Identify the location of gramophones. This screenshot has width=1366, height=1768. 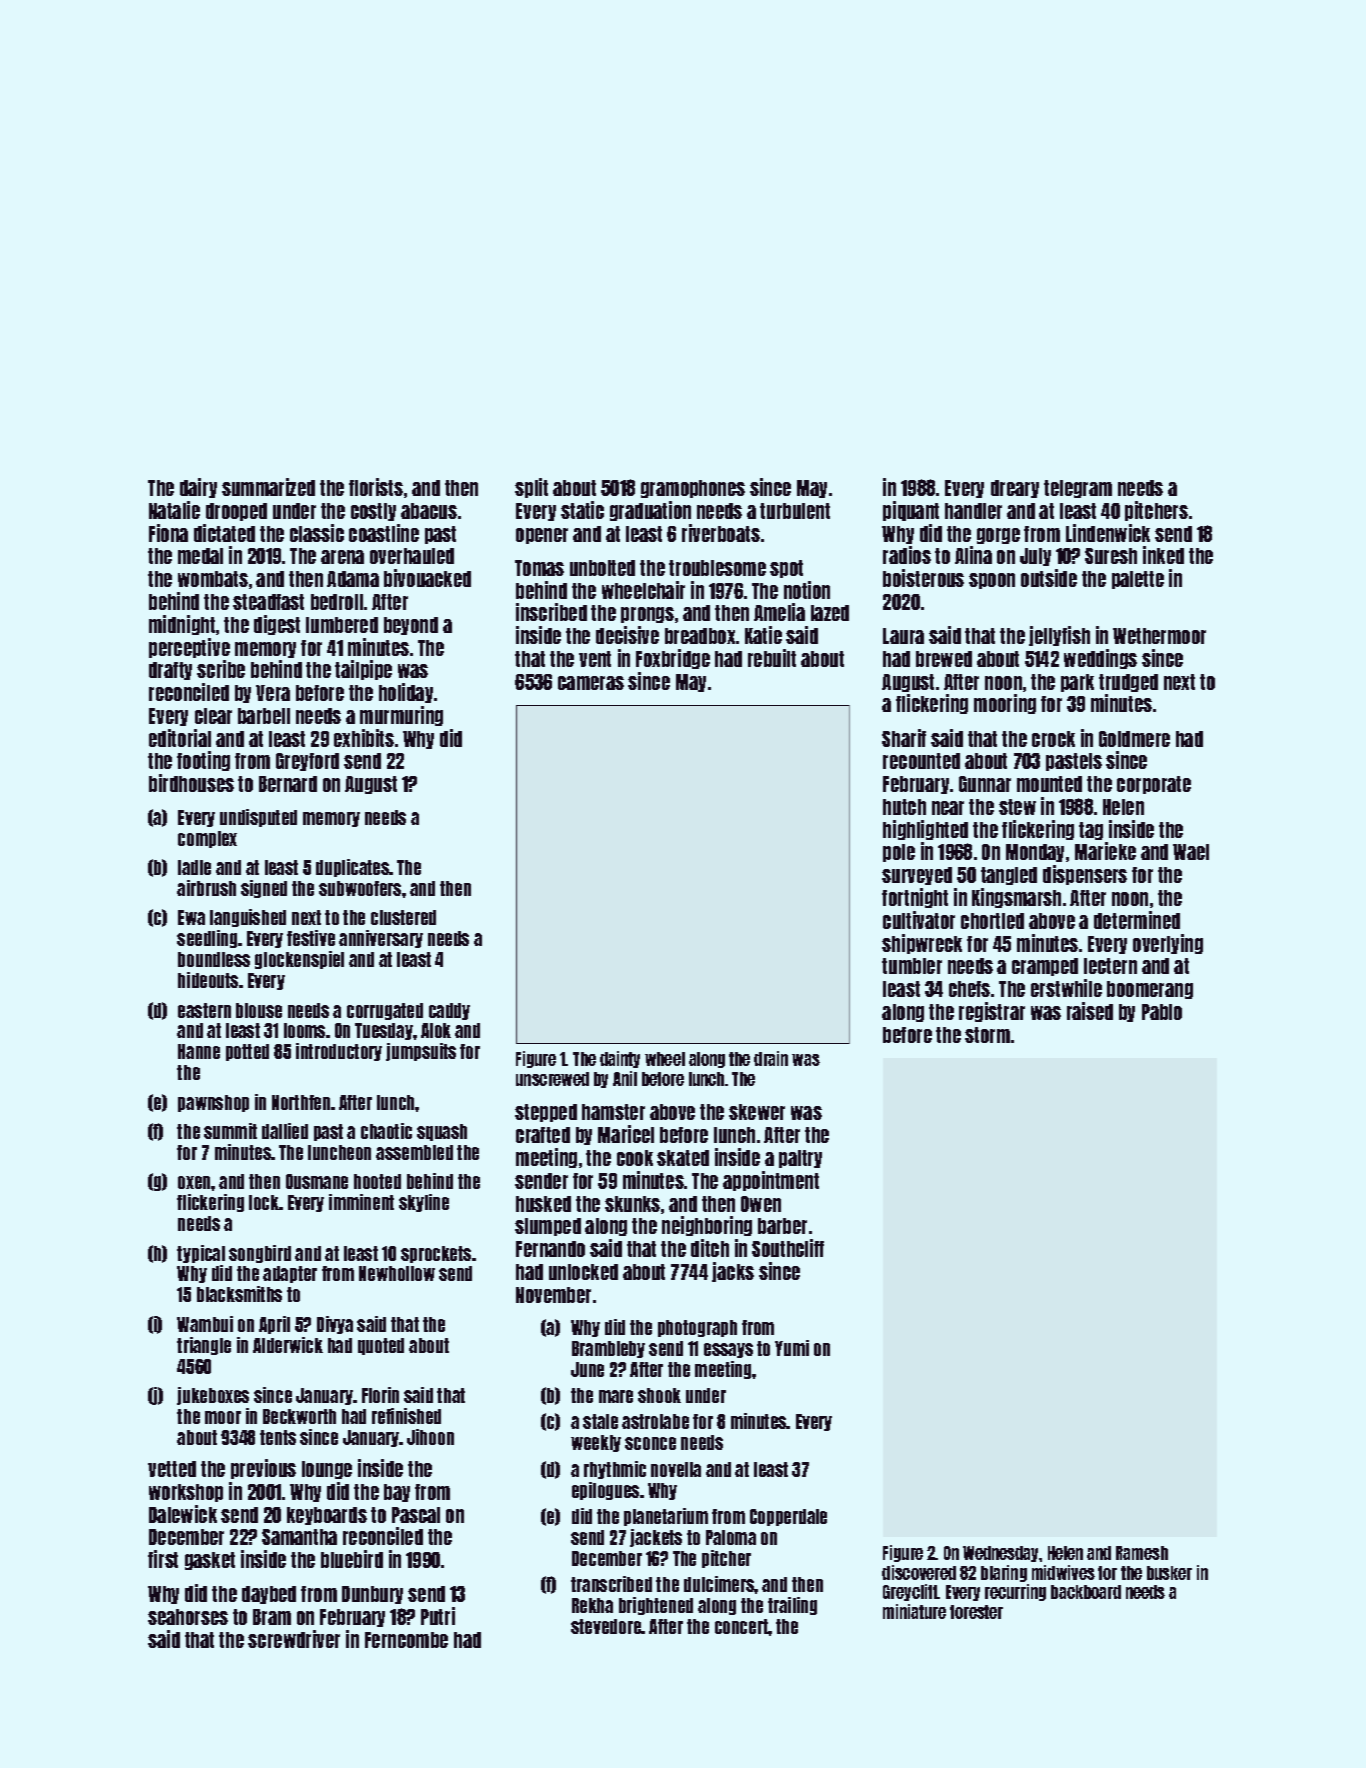
(693, 489).
